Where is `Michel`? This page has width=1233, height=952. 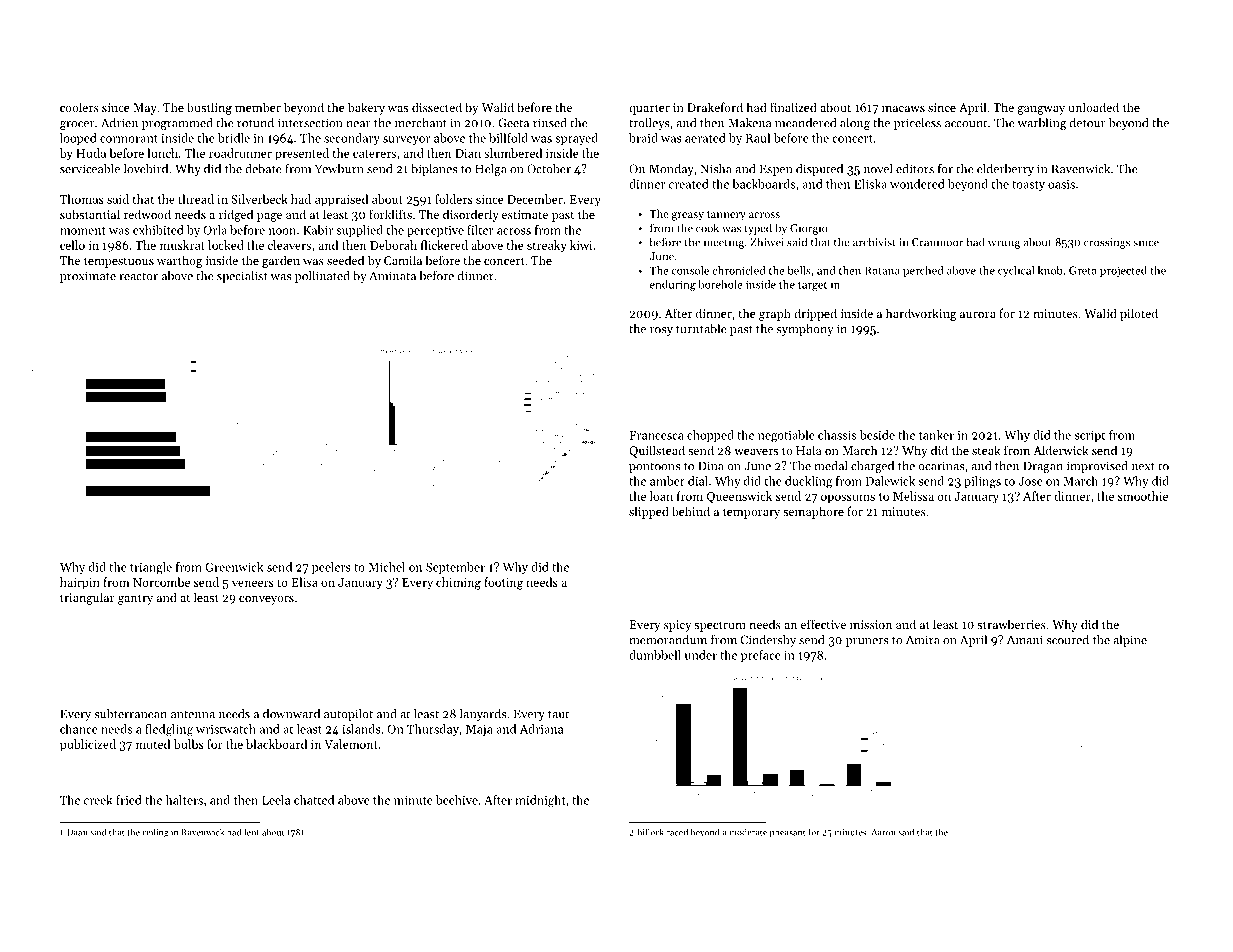
Michel is located at coordinates (387, 567).
